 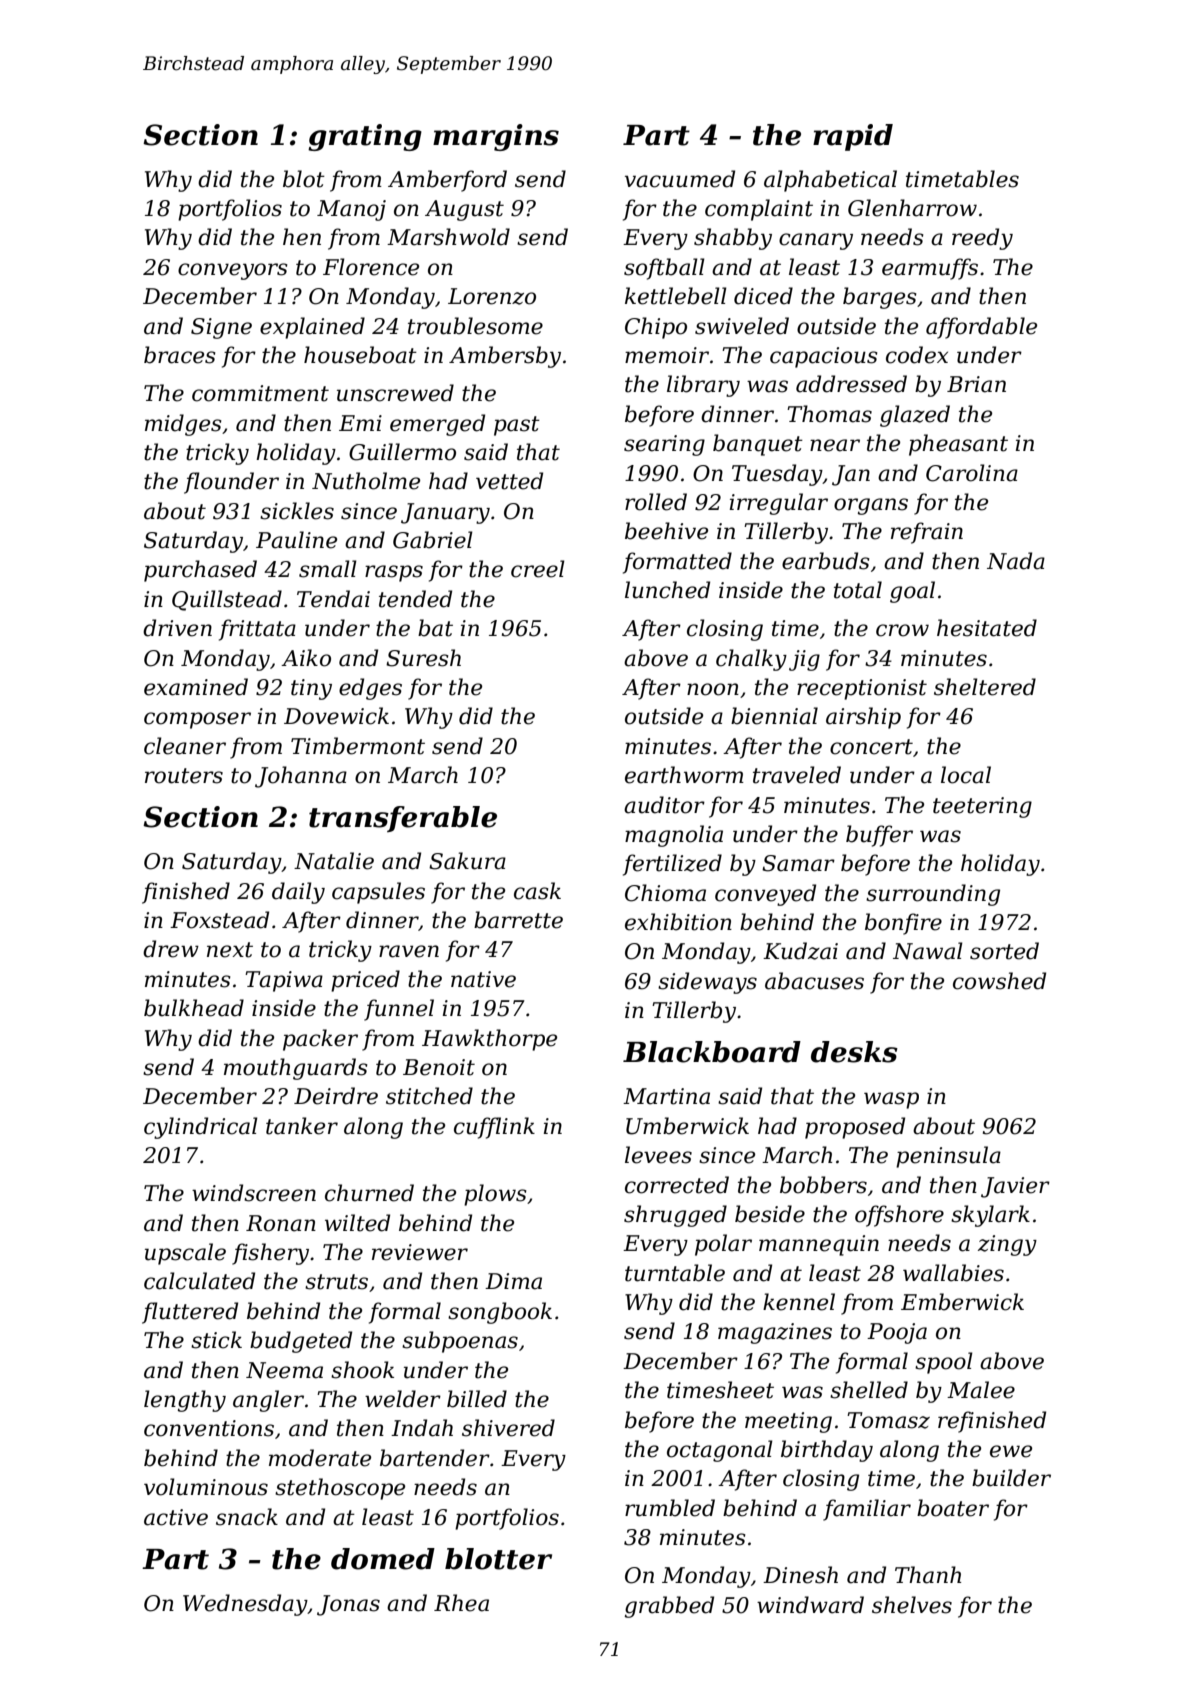 What do you see at coordinates (985, 687) in the screenshot?
I see `sheltered` at bounding box center [985, 687].
